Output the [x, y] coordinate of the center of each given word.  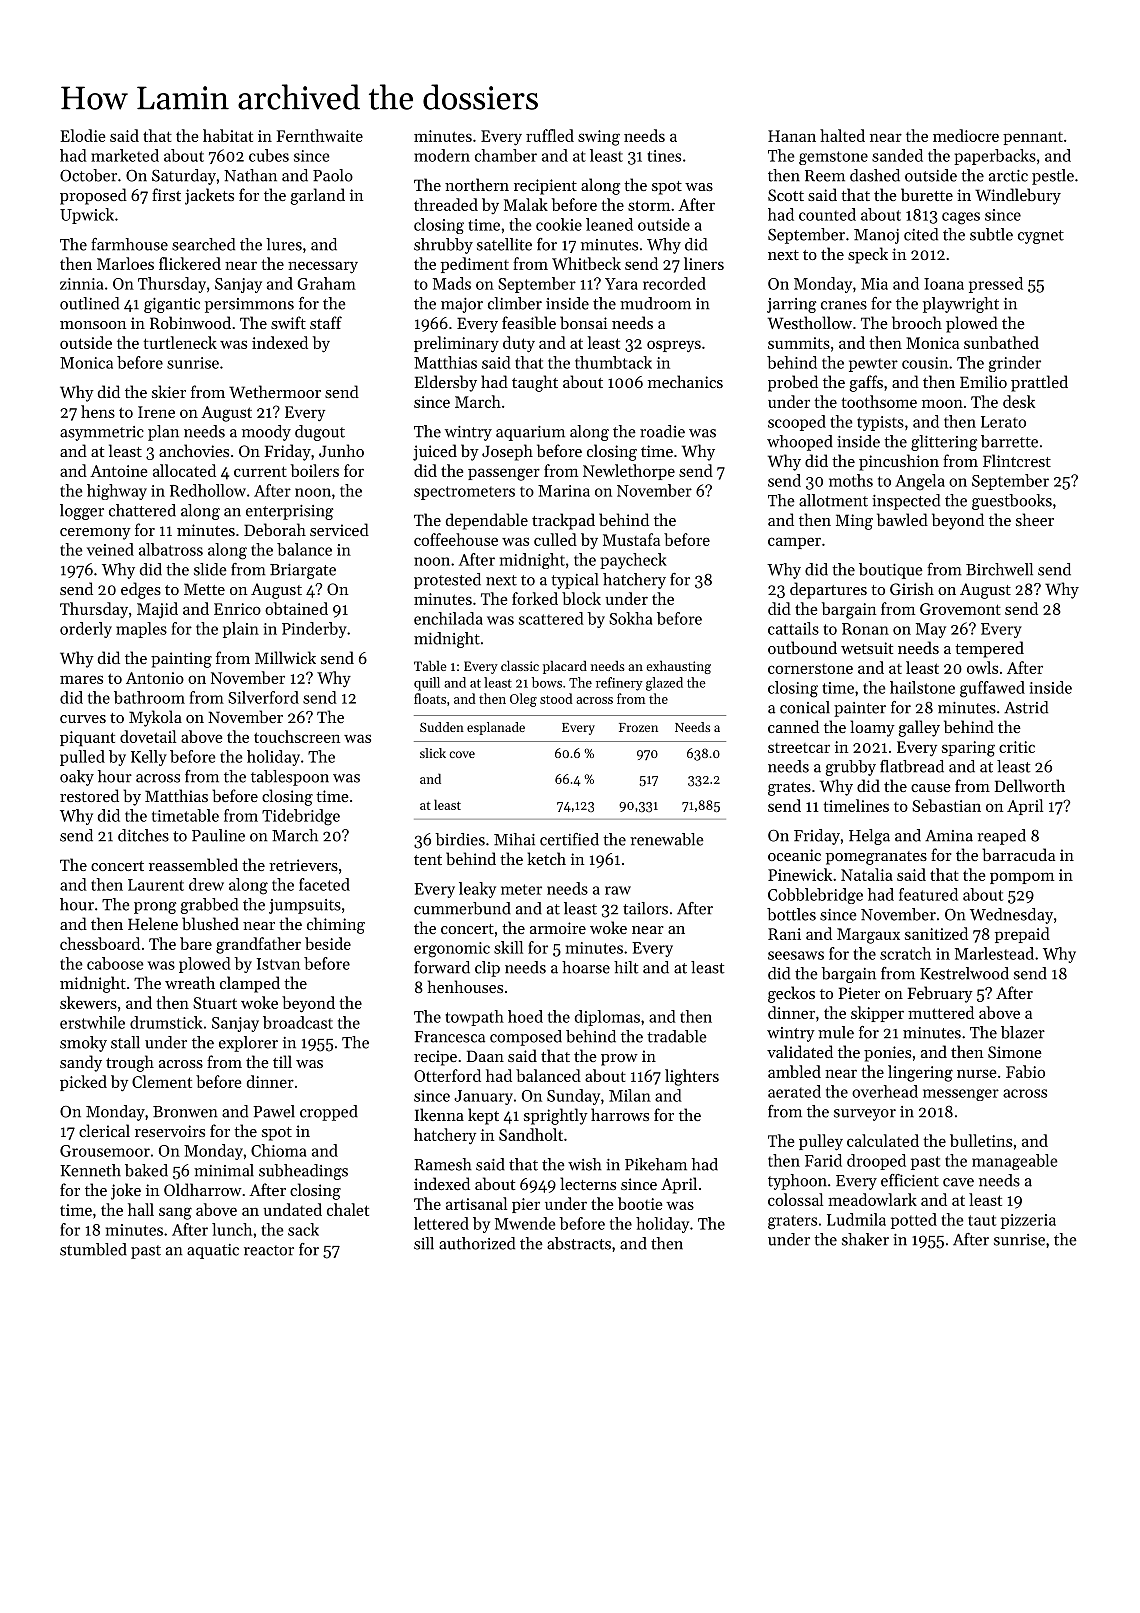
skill [508, 947]
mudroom [655, 303]
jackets [209, 196]
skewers [88, 1002]
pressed [996, 285]
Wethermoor [275, 391]
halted [842, 135]
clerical [104, 1130]
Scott [786, 195]
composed [526, 1038]
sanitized [936, 933]
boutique [891, 571]
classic [520, 665]
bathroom [149, 697]
